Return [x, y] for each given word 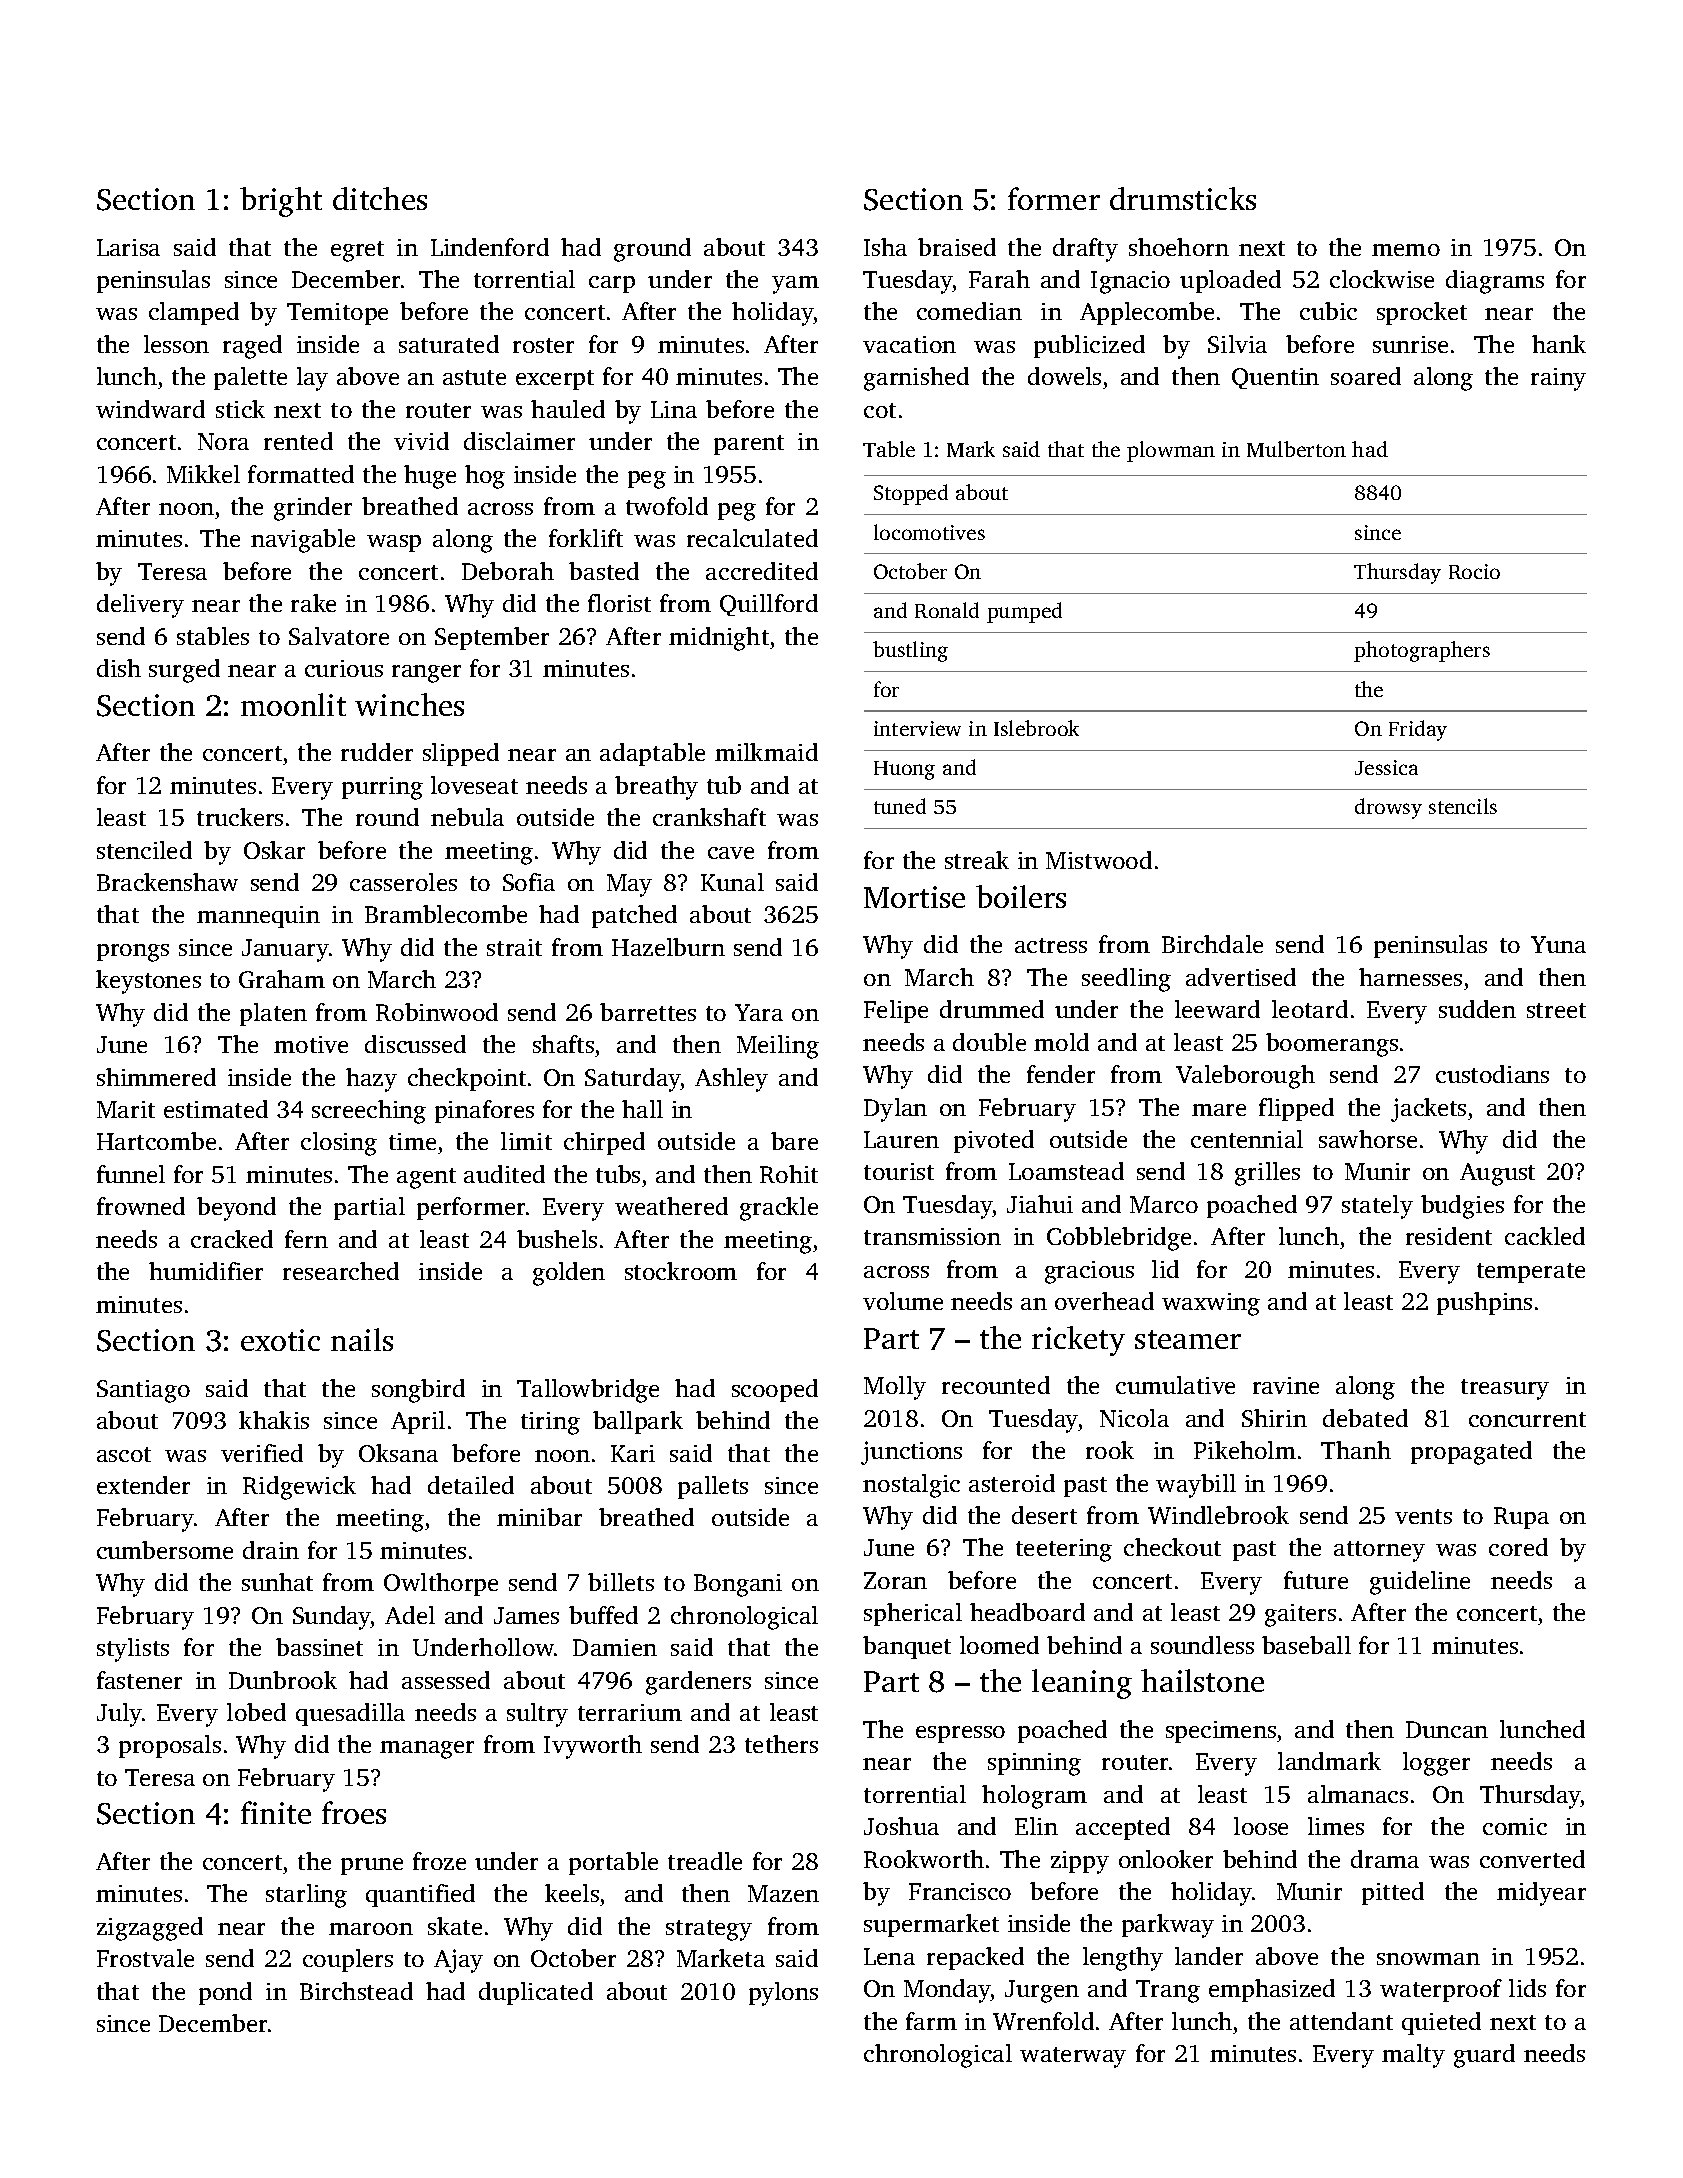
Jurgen [1042, 1991]
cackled [1545, 1236]
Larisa [128, 247]
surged [184, 671]
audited [504, 1174]
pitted [1393, 1893]
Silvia [1237, 344]
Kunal [732, 882]
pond [225, 1993]
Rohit [789, 1174]
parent [749, 445]
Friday [1418, 730]
